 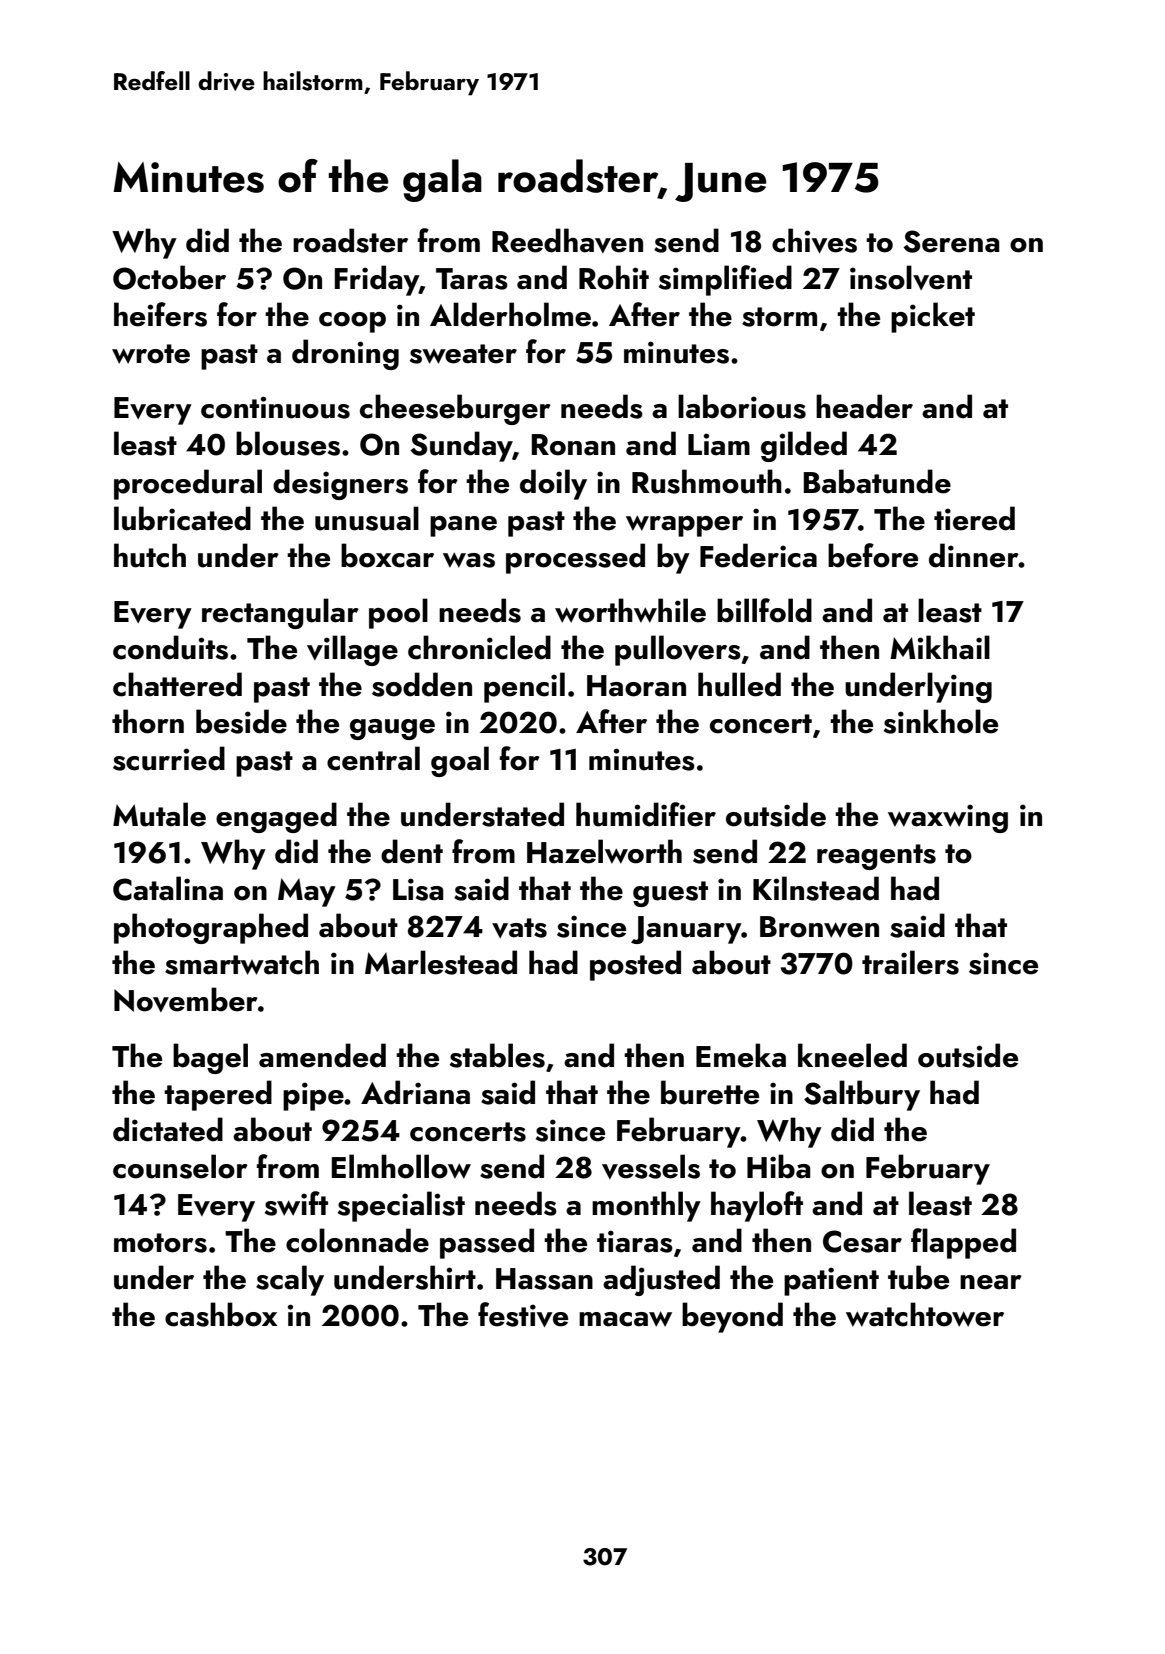 What do you see at coordinates (460, 761) in the document?
I see `goal` at bounding box center [460, 761].
